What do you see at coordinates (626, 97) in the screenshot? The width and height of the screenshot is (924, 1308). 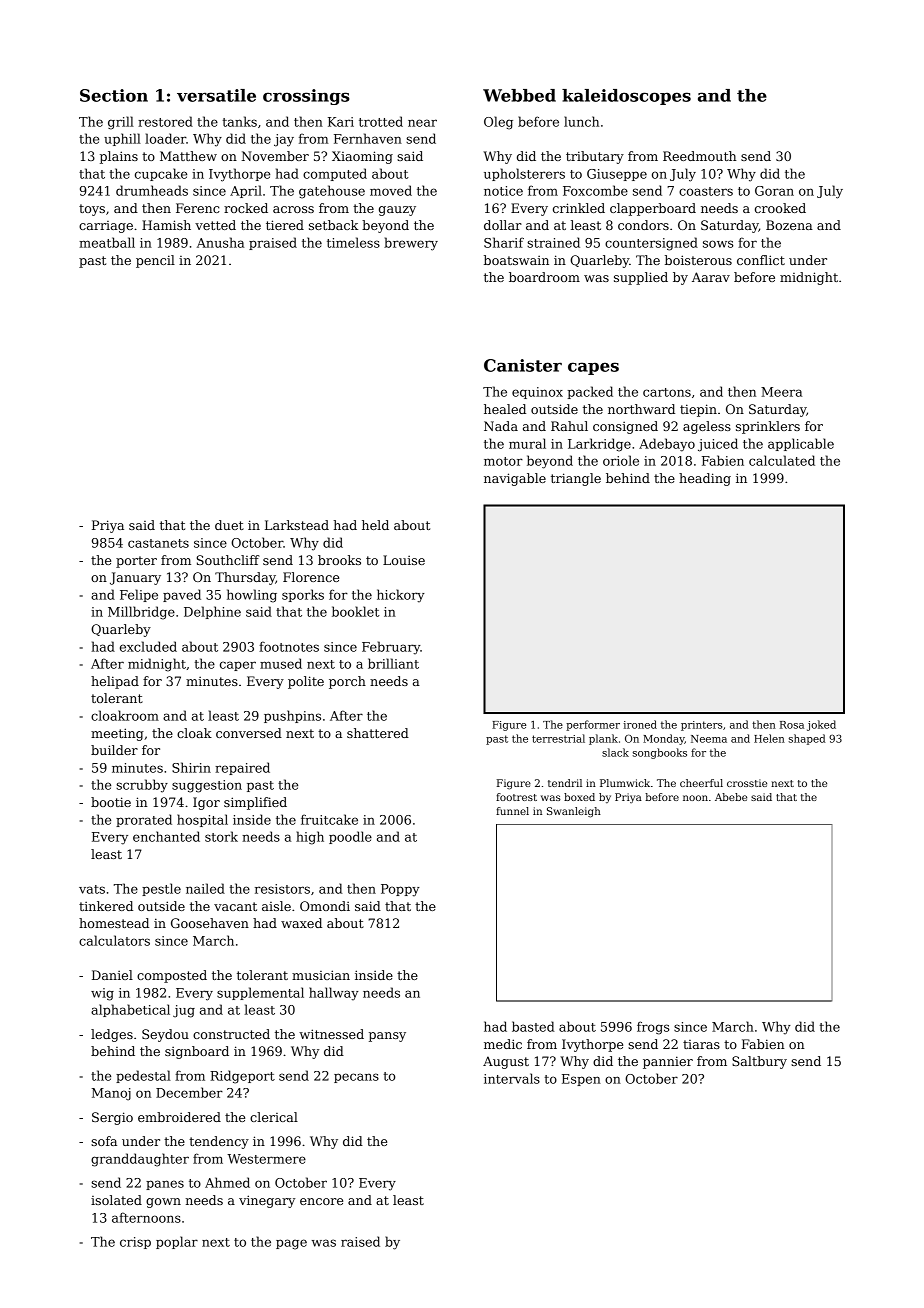 I see `kaleidoscopes` at bounding box center [626, 97].
